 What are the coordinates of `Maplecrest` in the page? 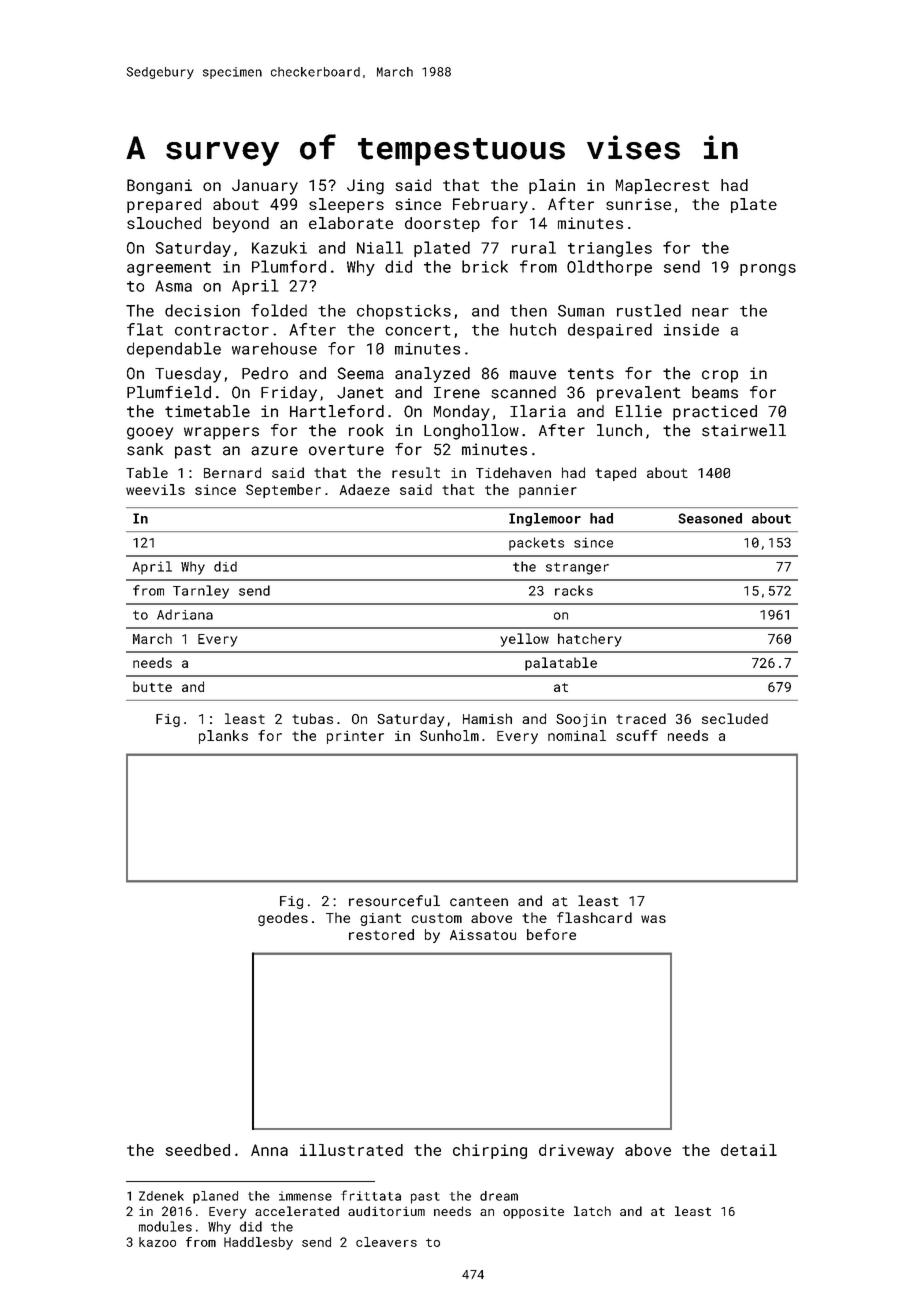 It's located at (662, 186).
